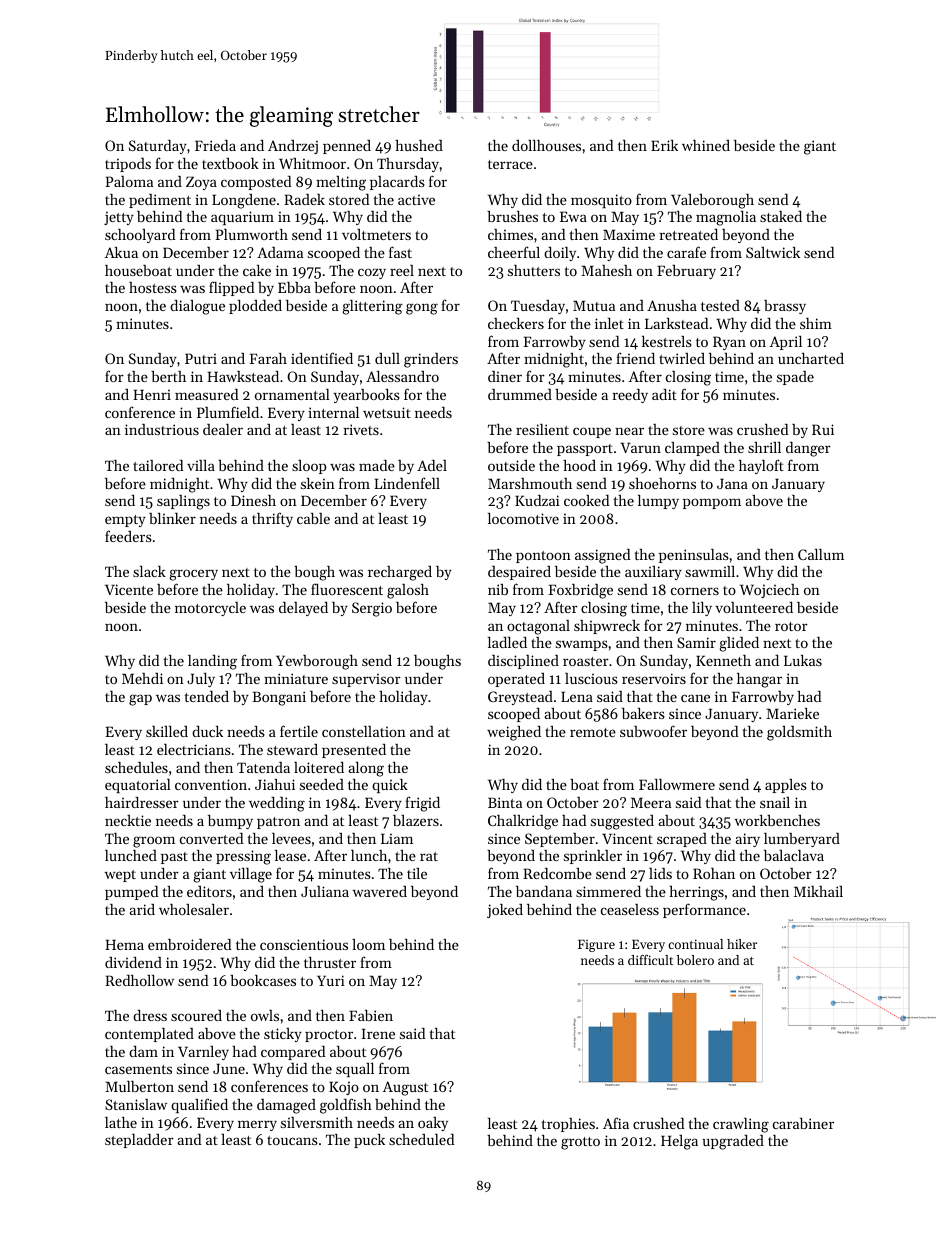 This page has width=952, height=1233. Describe the element at coordinates (121, 1122) in the page. I see `lathe` at that location.
